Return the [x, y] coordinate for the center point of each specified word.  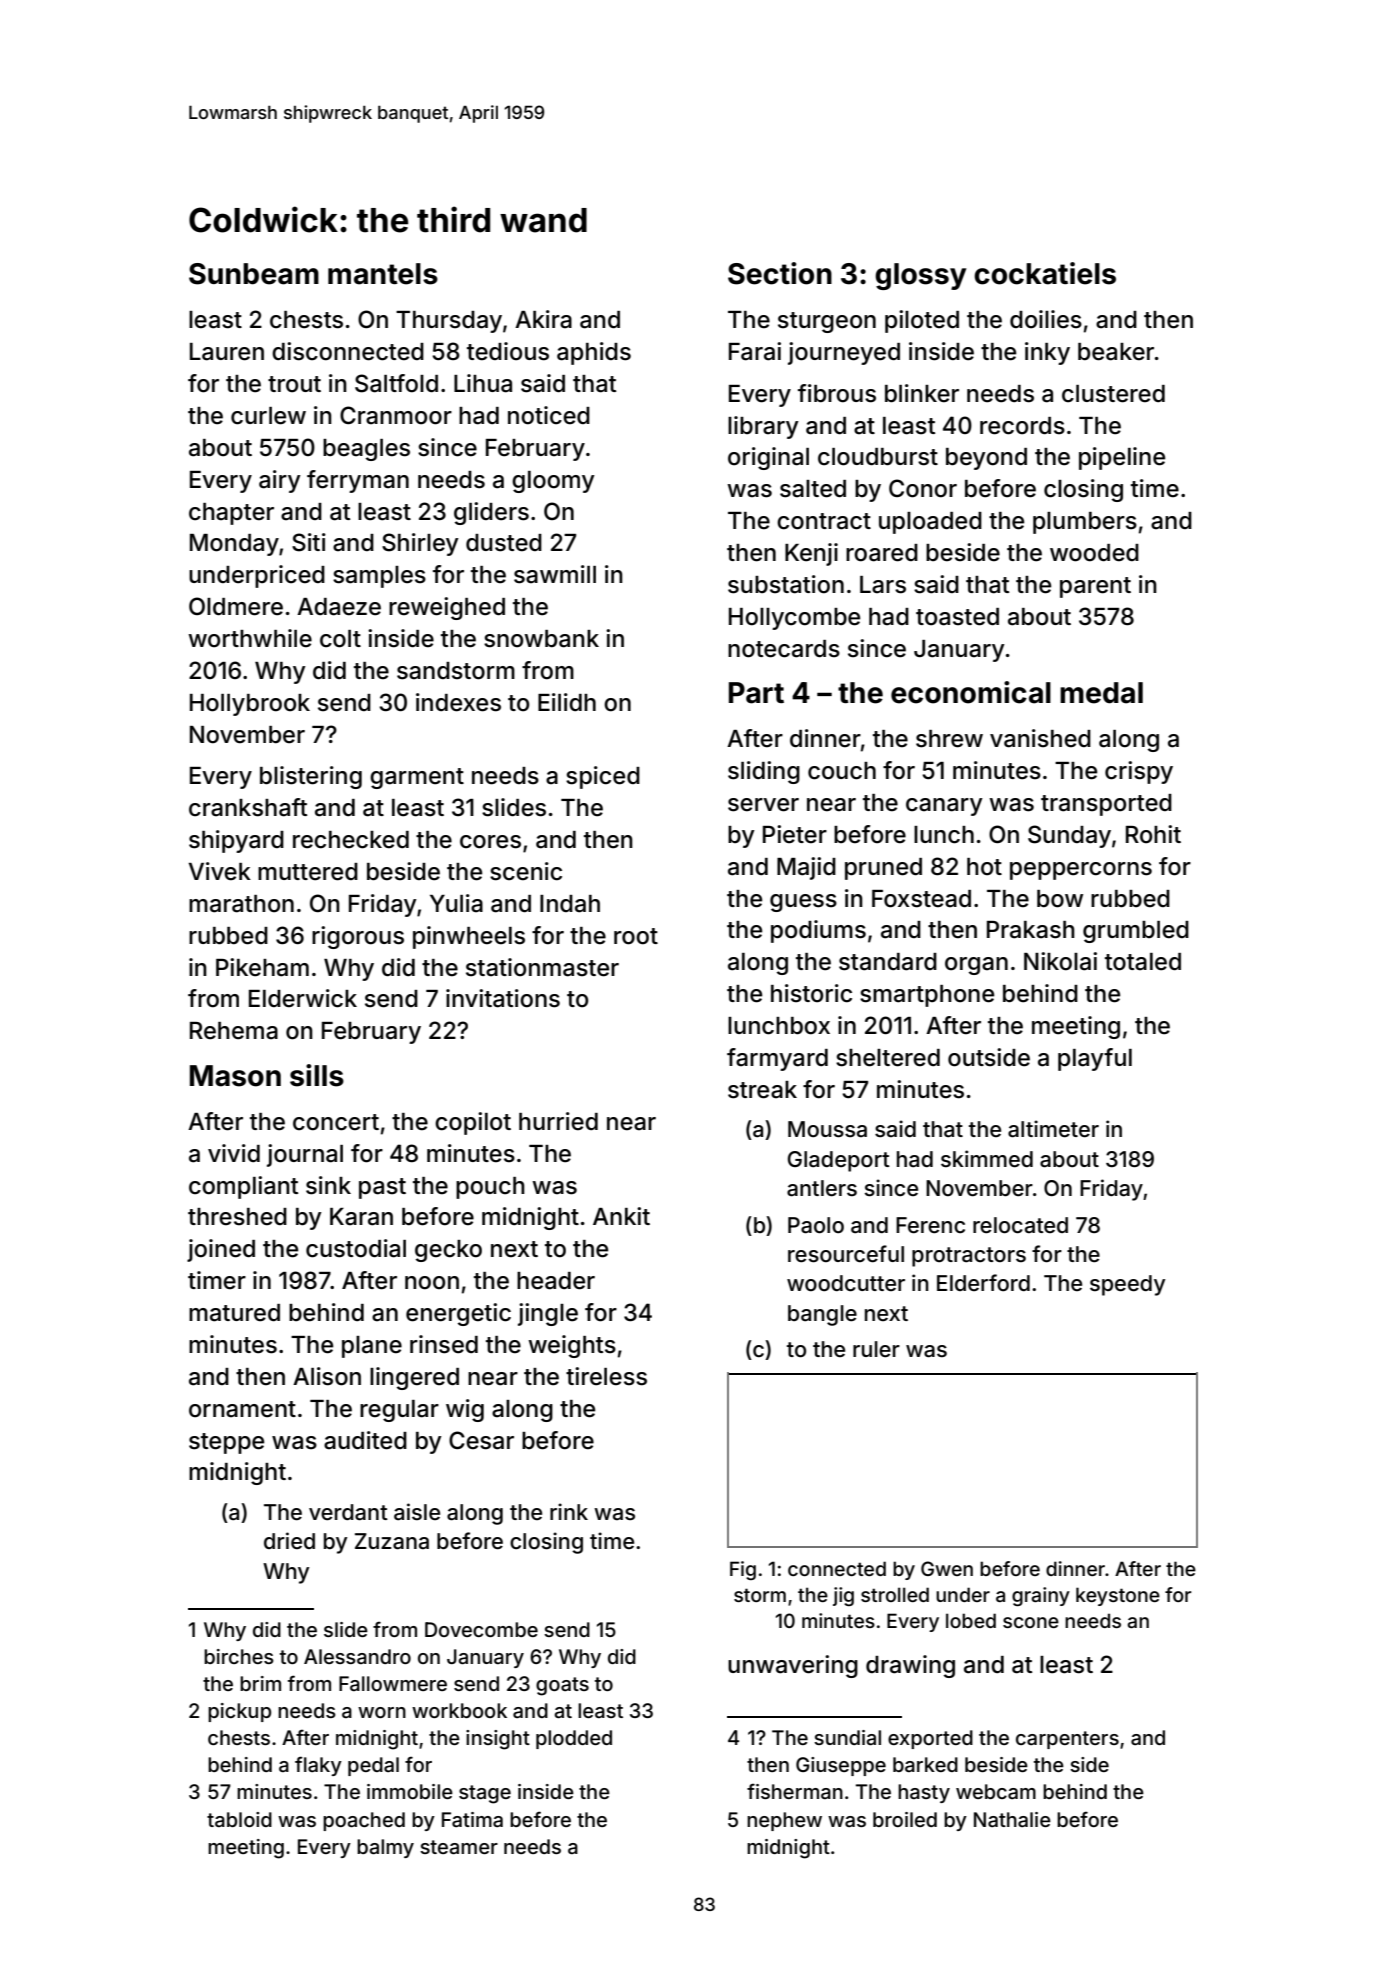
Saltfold [396, 383]
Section [780, 273]
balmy [385, 1848]
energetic [458, 1314]
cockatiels [1045, 273]
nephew [784, 1821]
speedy [1127, 1285]
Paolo [816, 1225]
